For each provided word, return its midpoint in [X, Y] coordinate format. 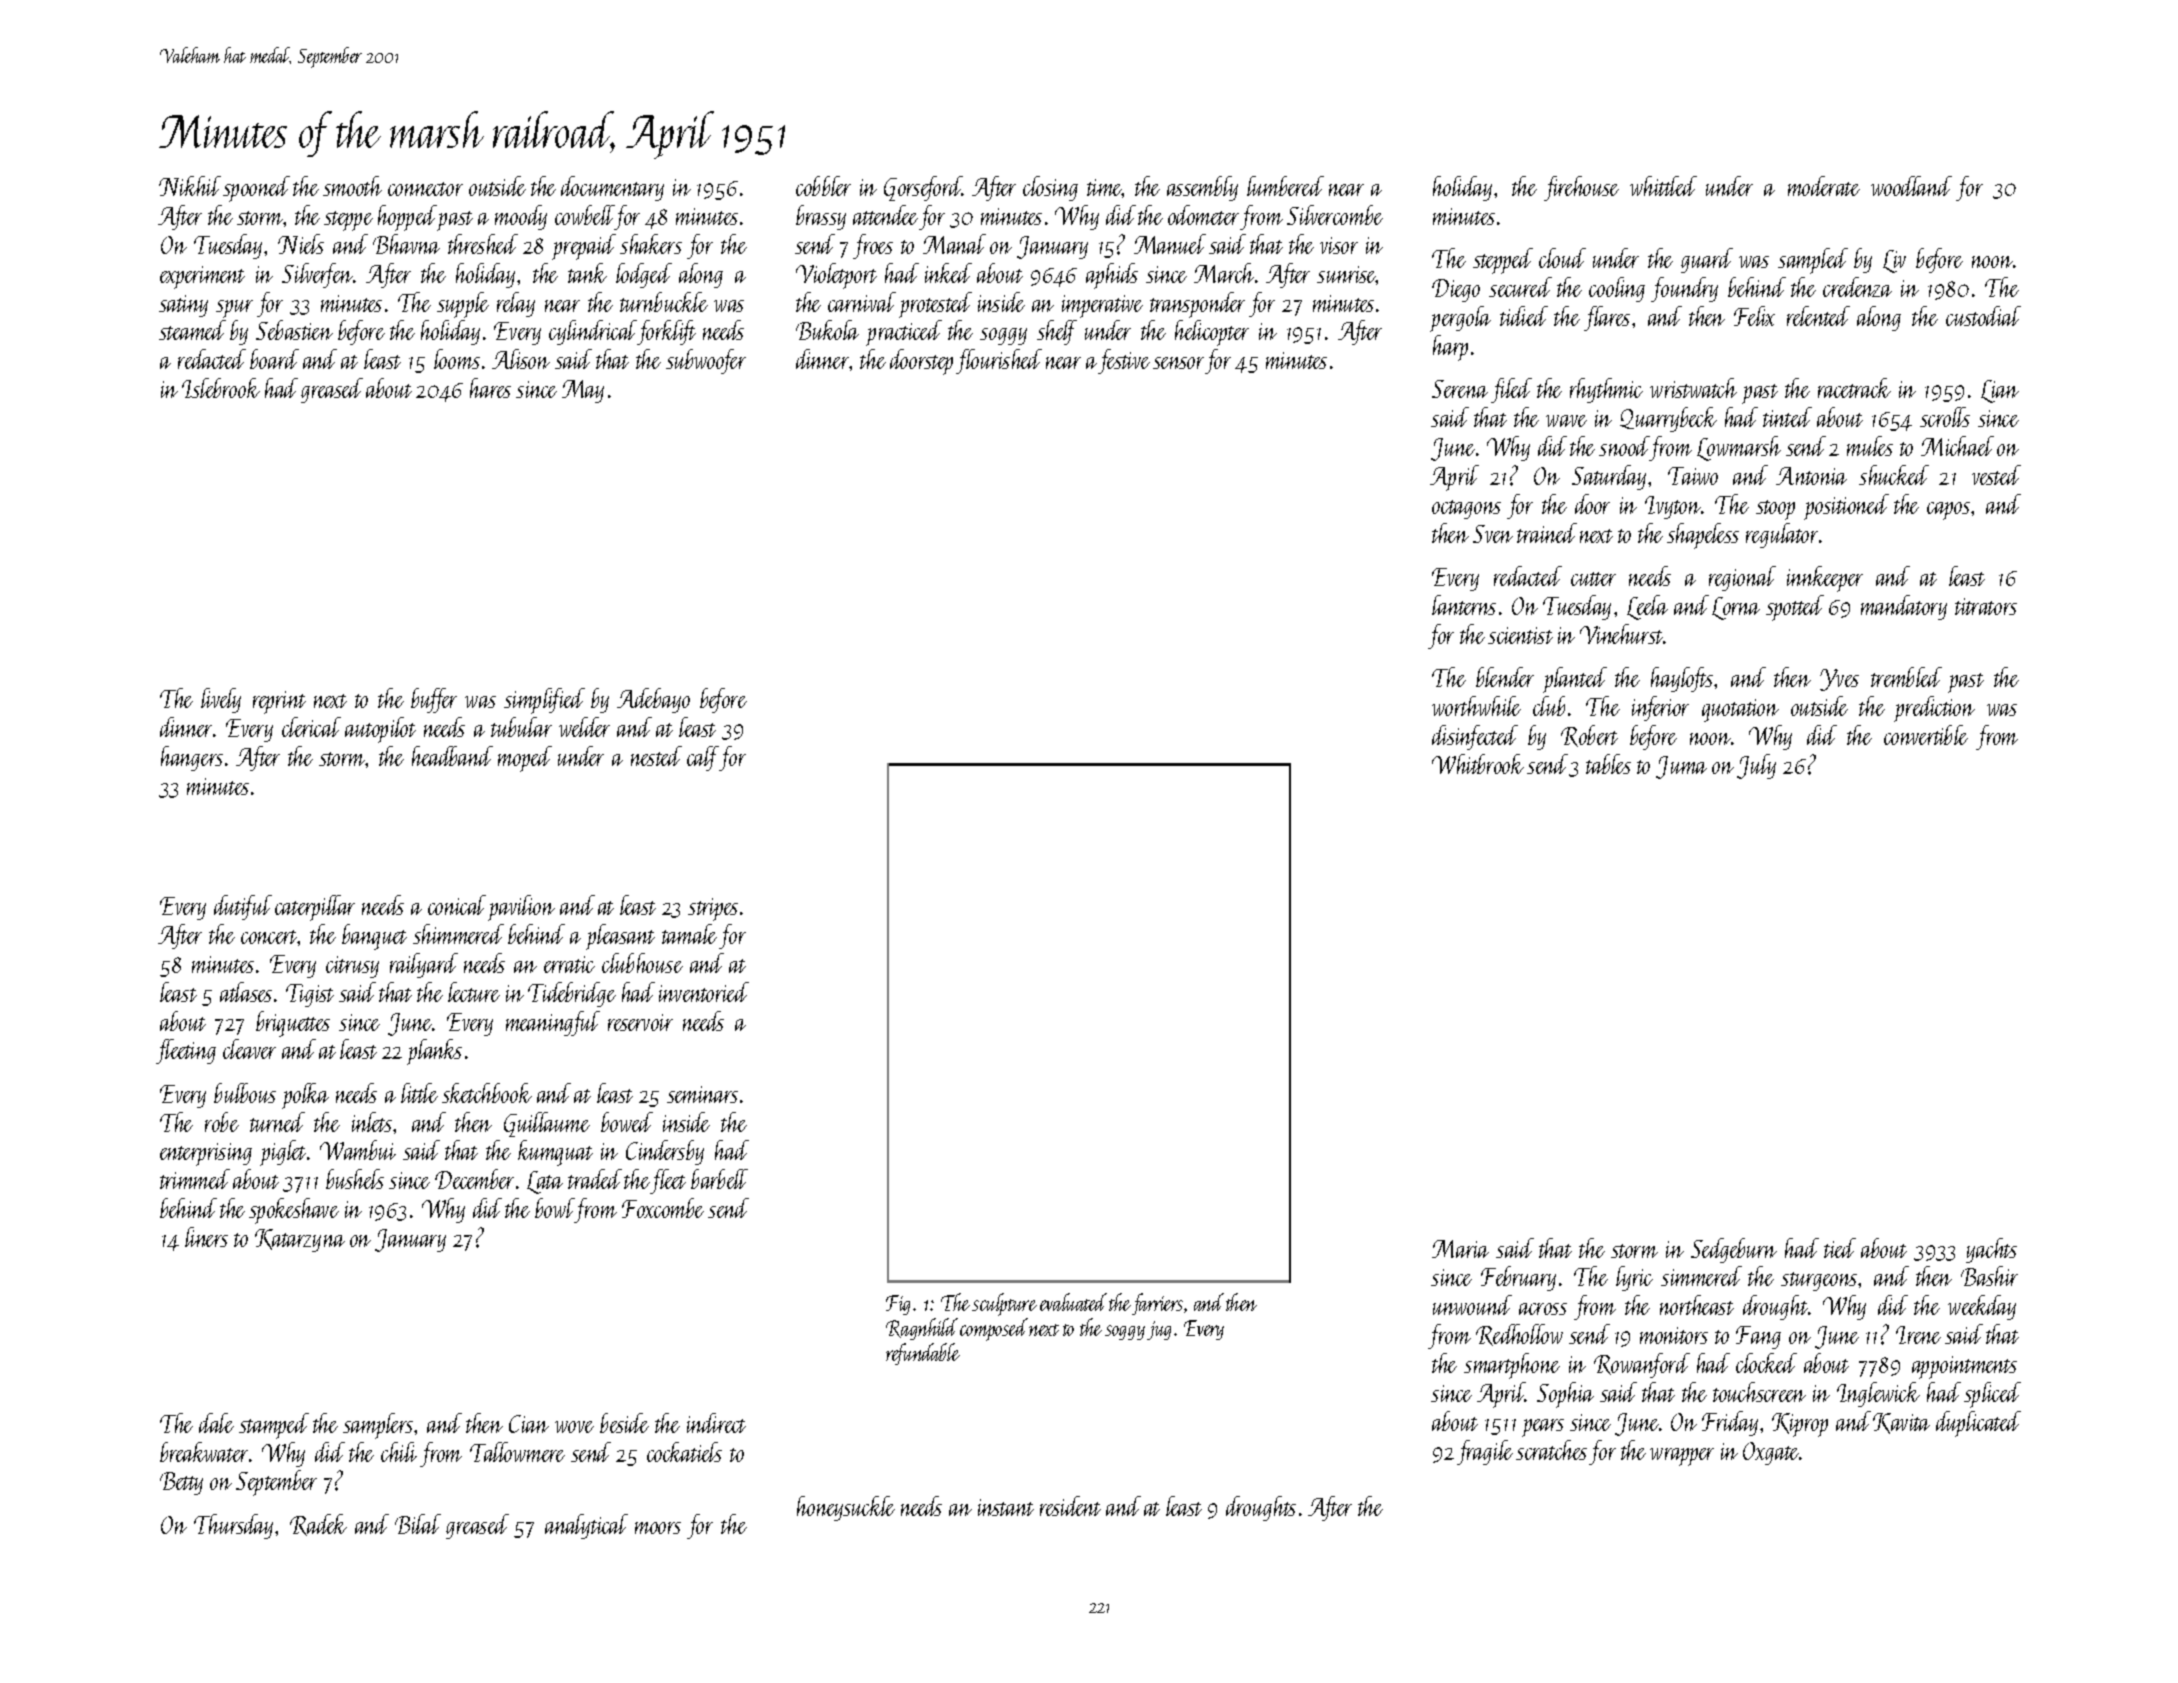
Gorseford [923, 188]
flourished [999, 361]
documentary [612, 188]
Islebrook [221, 388]
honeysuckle [846, 1508]
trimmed [195, 1179]
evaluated [1073, 1302]
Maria [1460, 1249]
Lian [2000, 391]
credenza [1857, 287]
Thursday [233, 1526]
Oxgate [1771, 1453]
